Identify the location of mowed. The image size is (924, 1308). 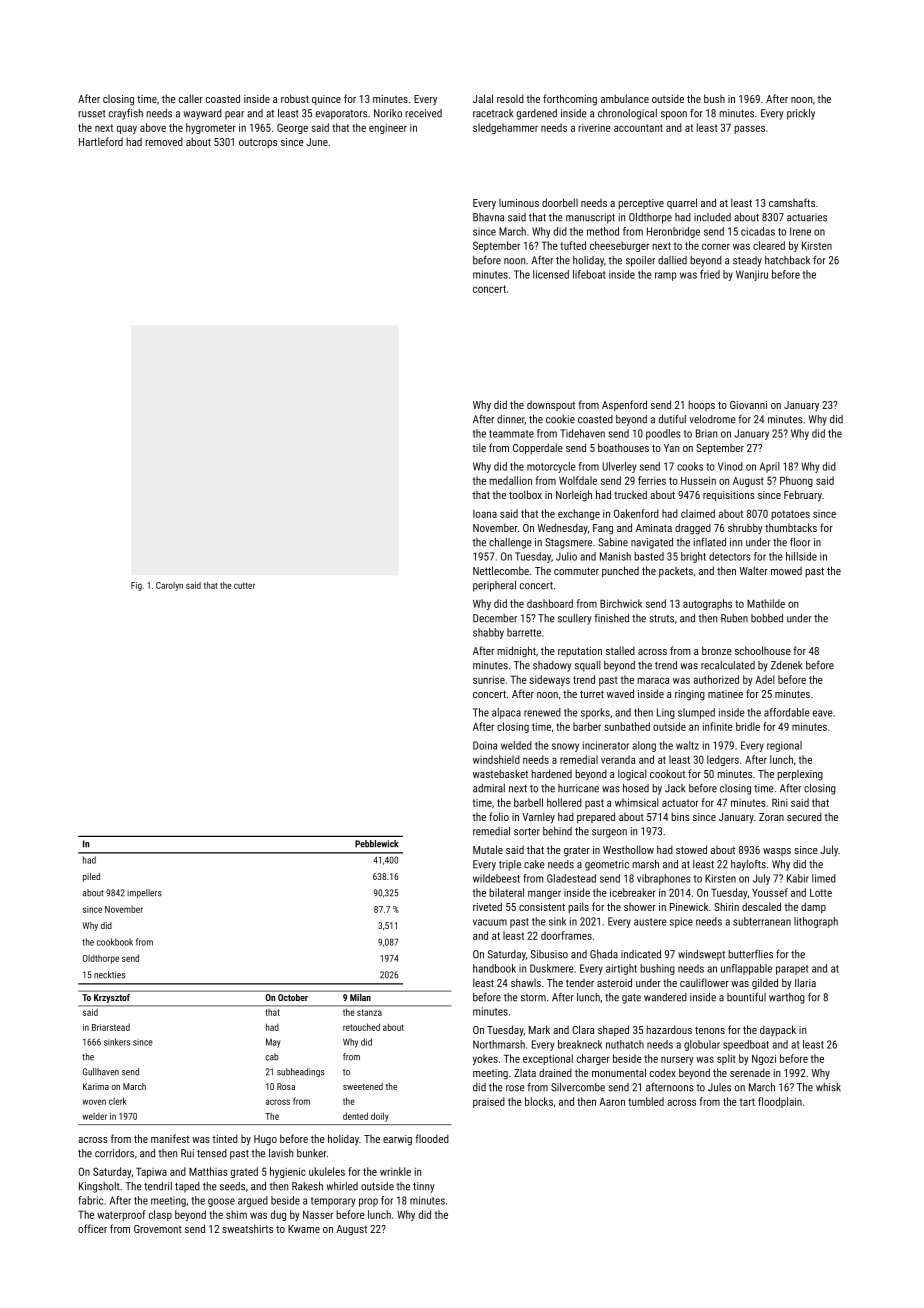
(786, 570).
